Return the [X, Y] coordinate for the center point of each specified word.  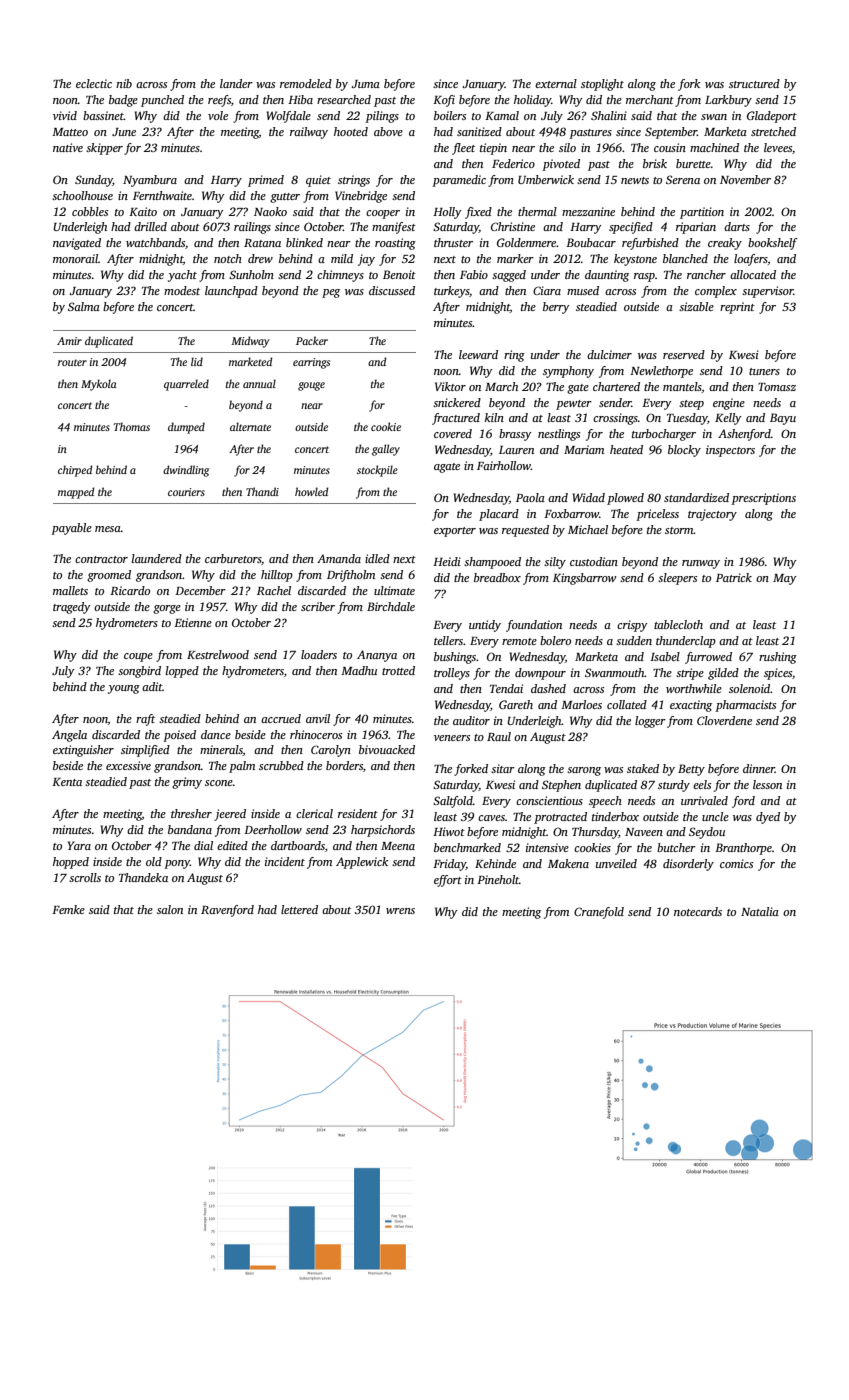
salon [170, 909]
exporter [455, 532]
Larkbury [728, 101]
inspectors [730, 451]
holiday [532, 101]
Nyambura [150, 181]
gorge [167, 609]
